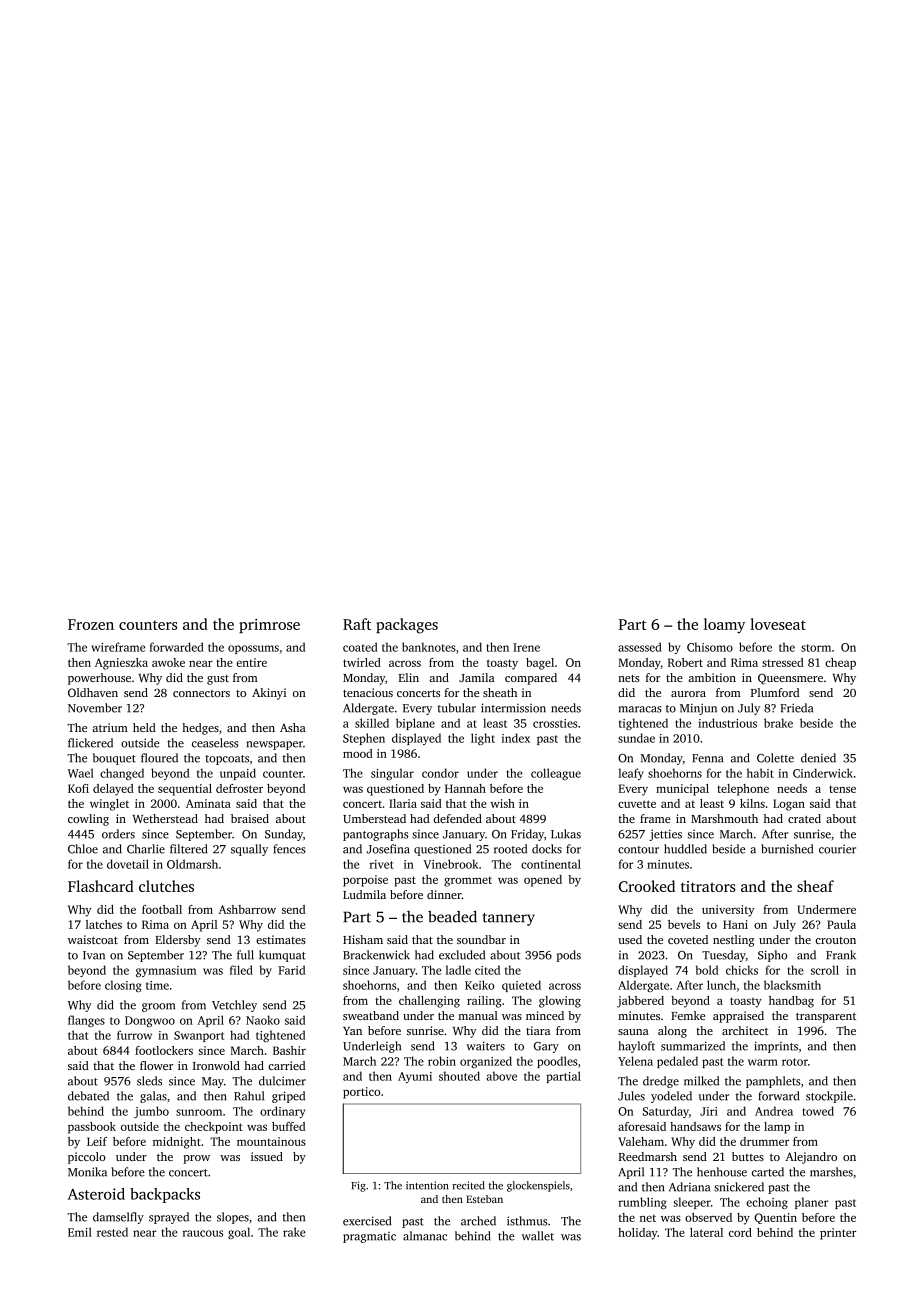 The width and height of the image is (924, 1308). I want to click on sweatband, so click(371, 1015).
